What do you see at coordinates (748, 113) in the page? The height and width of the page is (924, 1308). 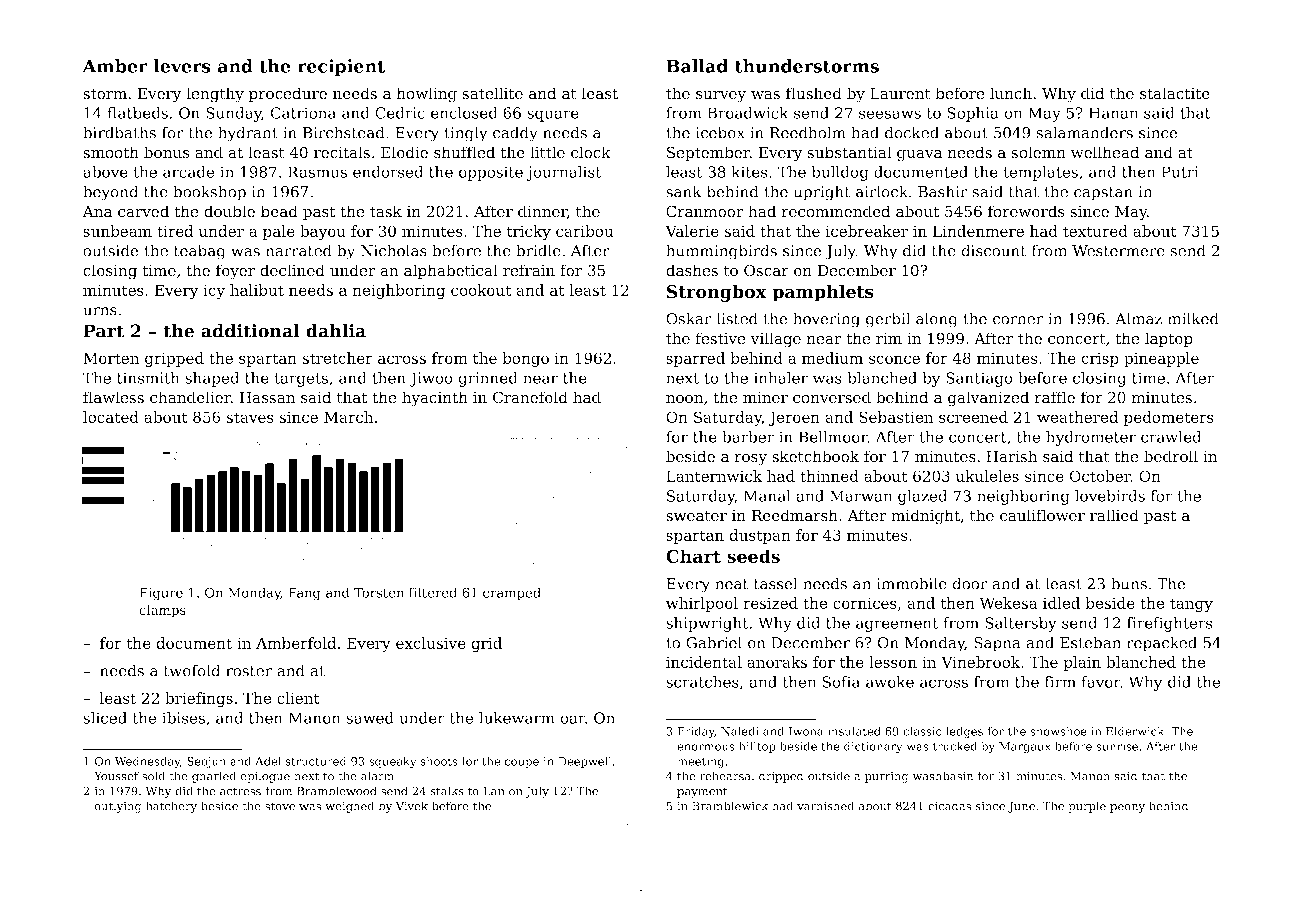 I see `Broadwick` at bounding box center [748, 113].
